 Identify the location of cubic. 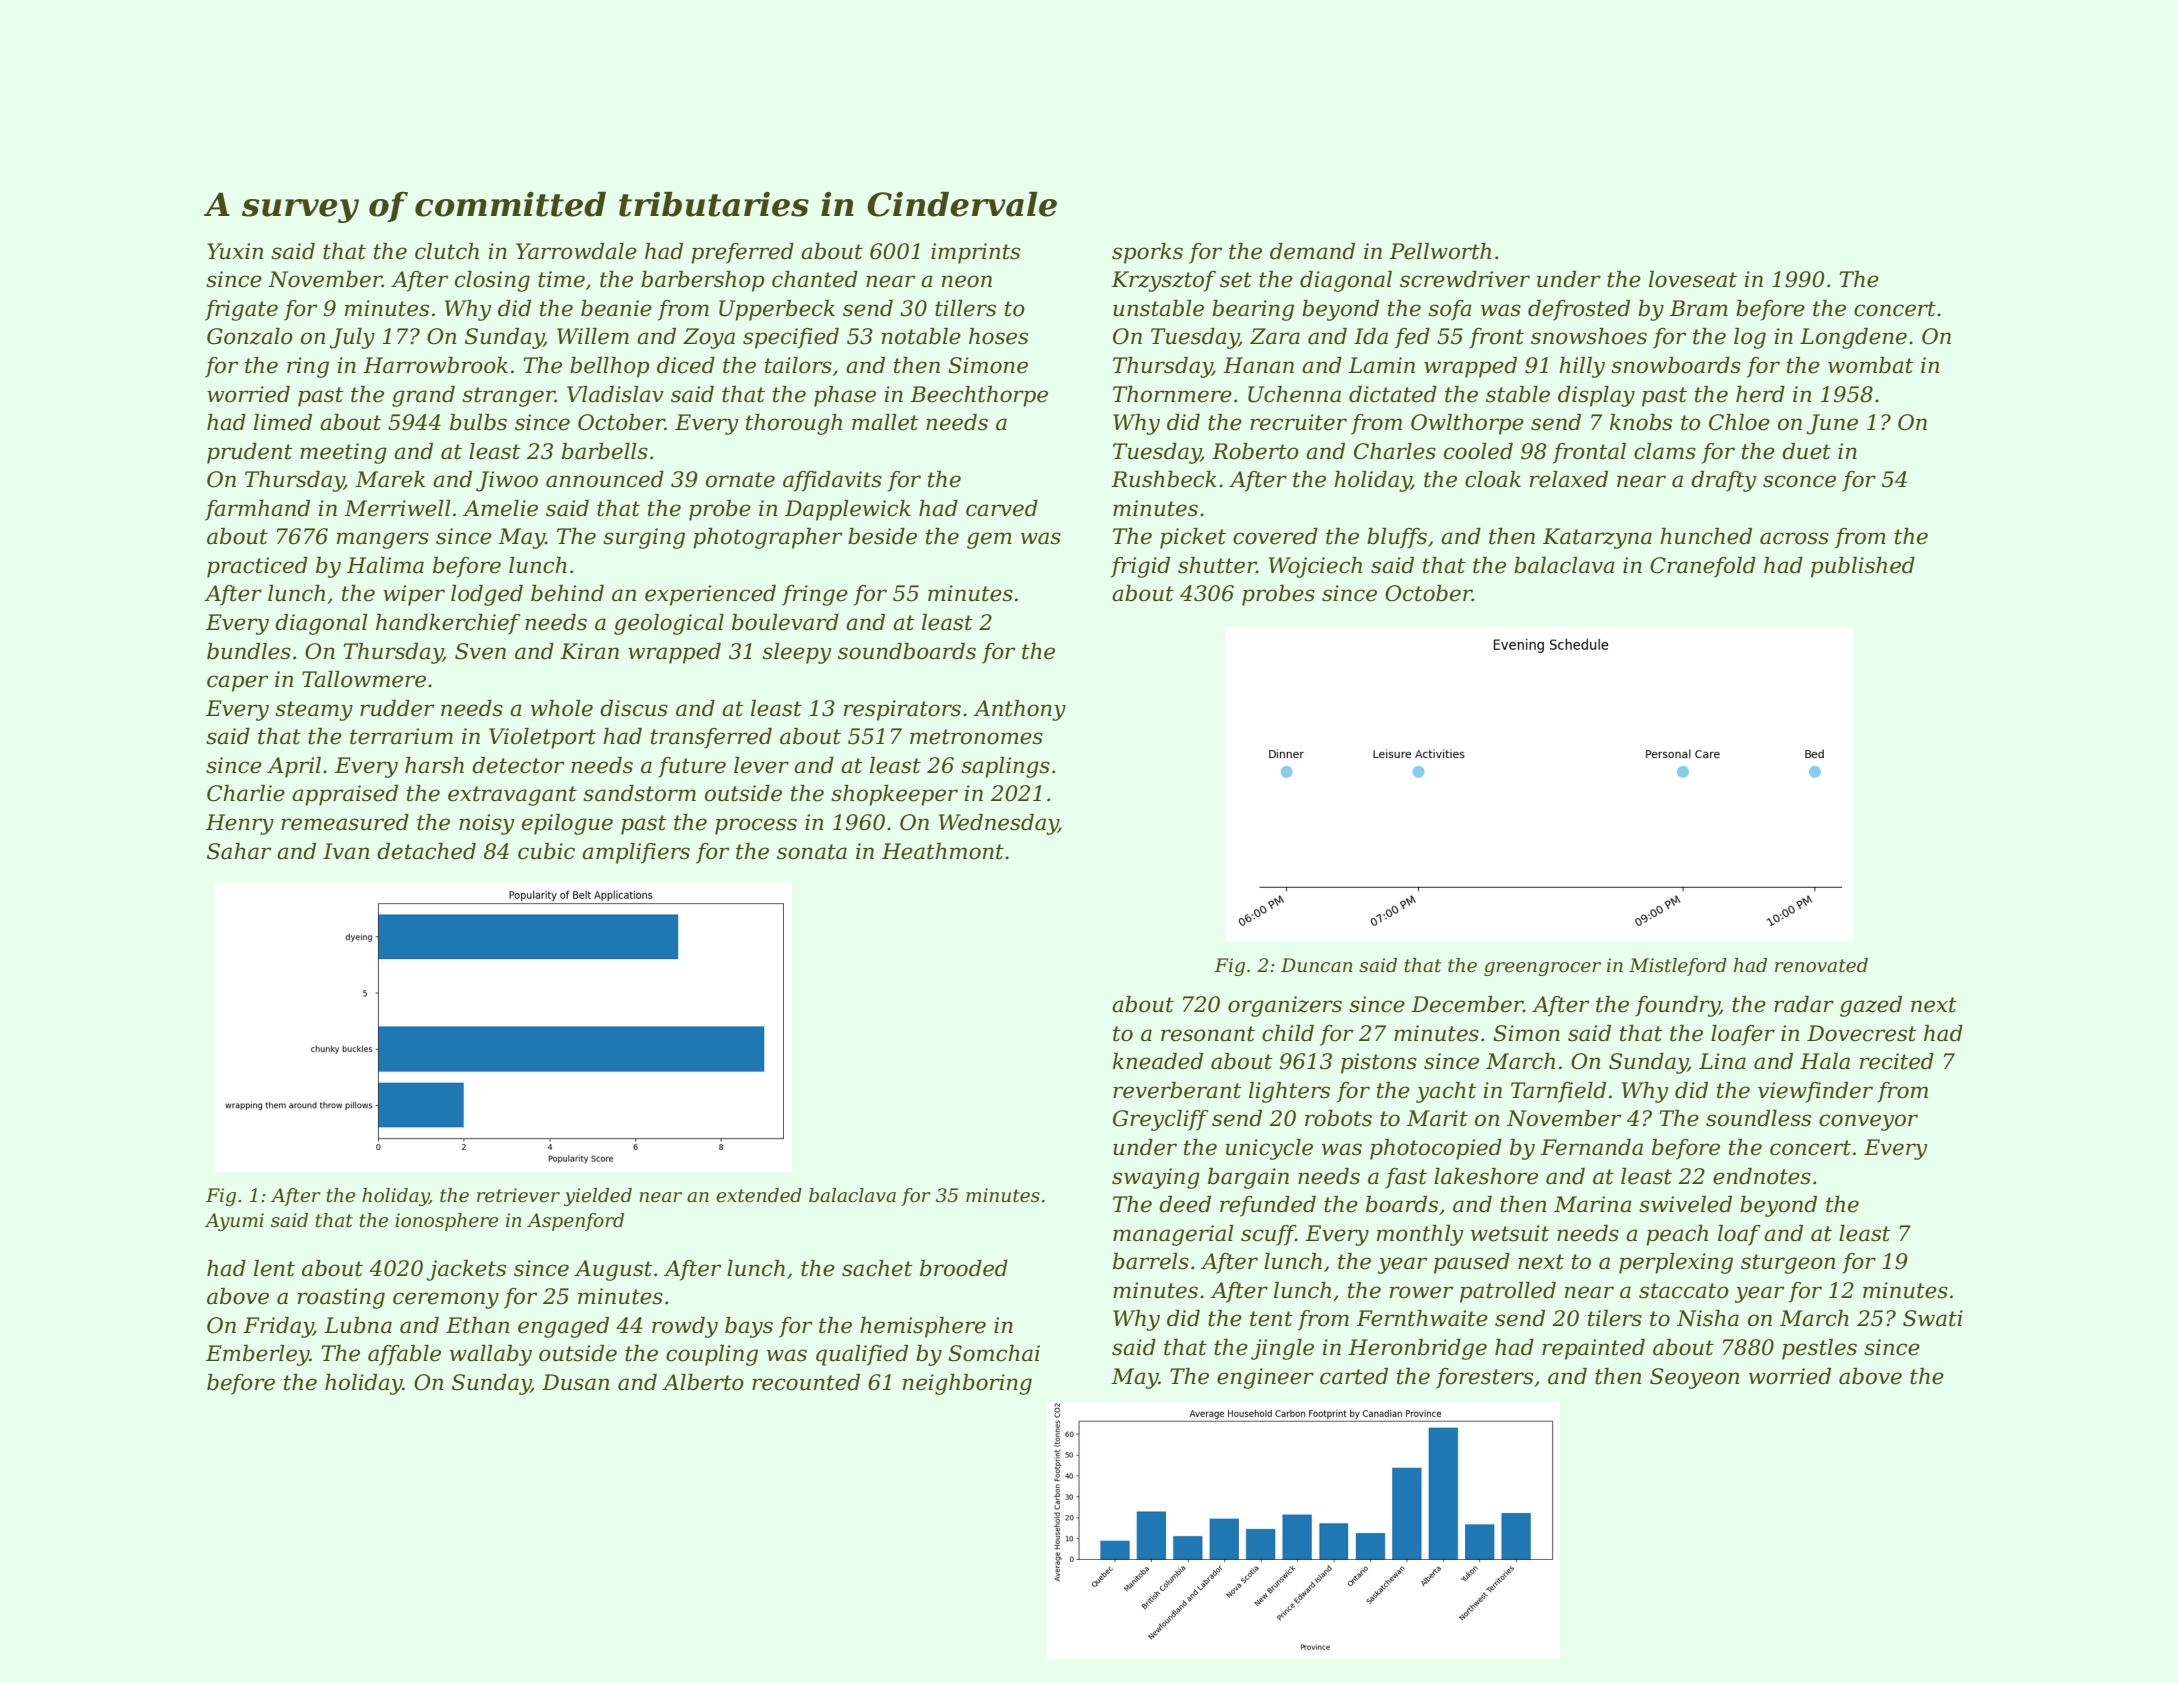
(546, 851).
